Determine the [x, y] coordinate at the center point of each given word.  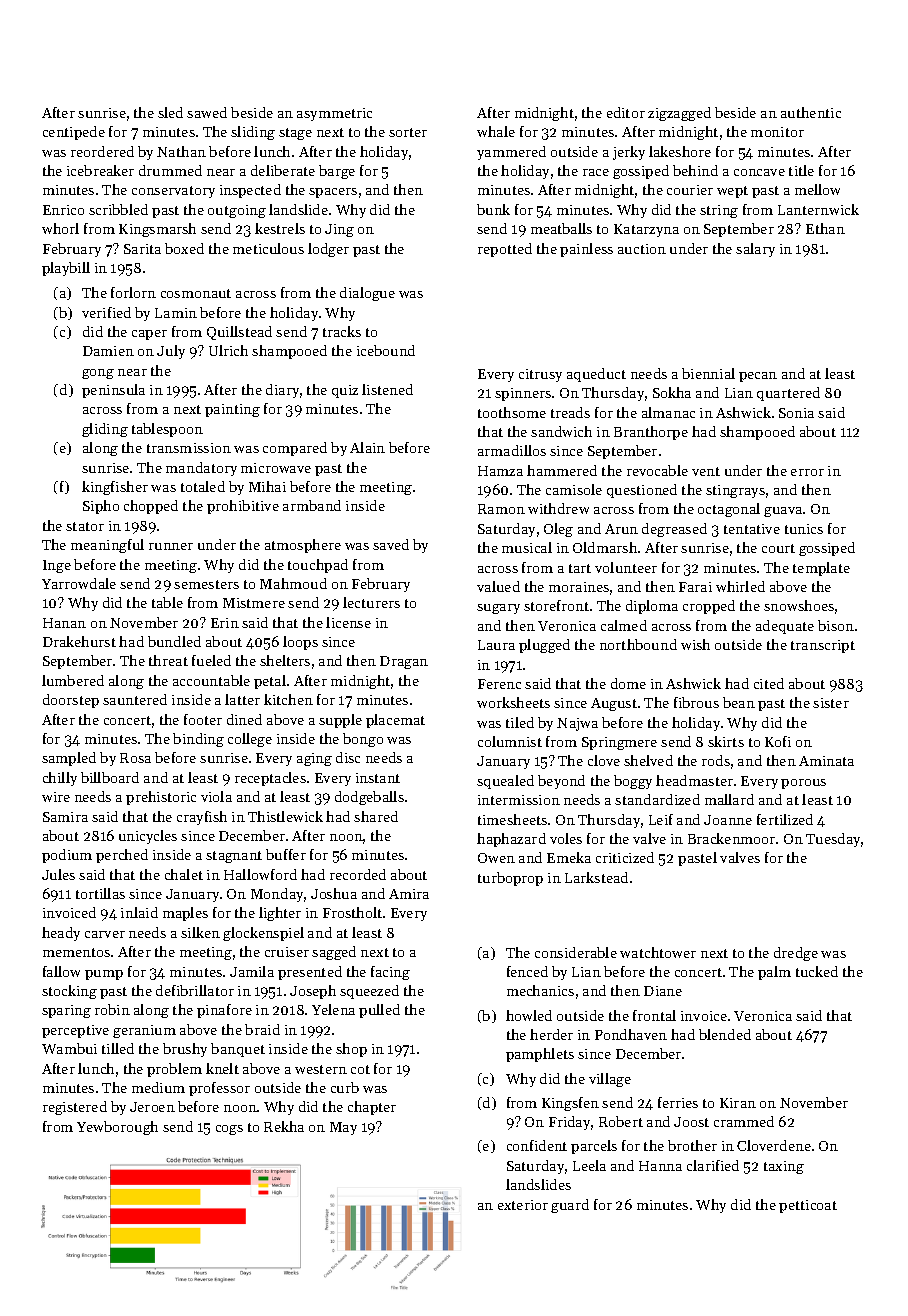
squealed [505, 782]
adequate [785, 627]
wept [732, 192]
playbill [66, 269]
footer [203, 719]
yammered [511, 153]
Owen [496, 858]
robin [112, 1009]
